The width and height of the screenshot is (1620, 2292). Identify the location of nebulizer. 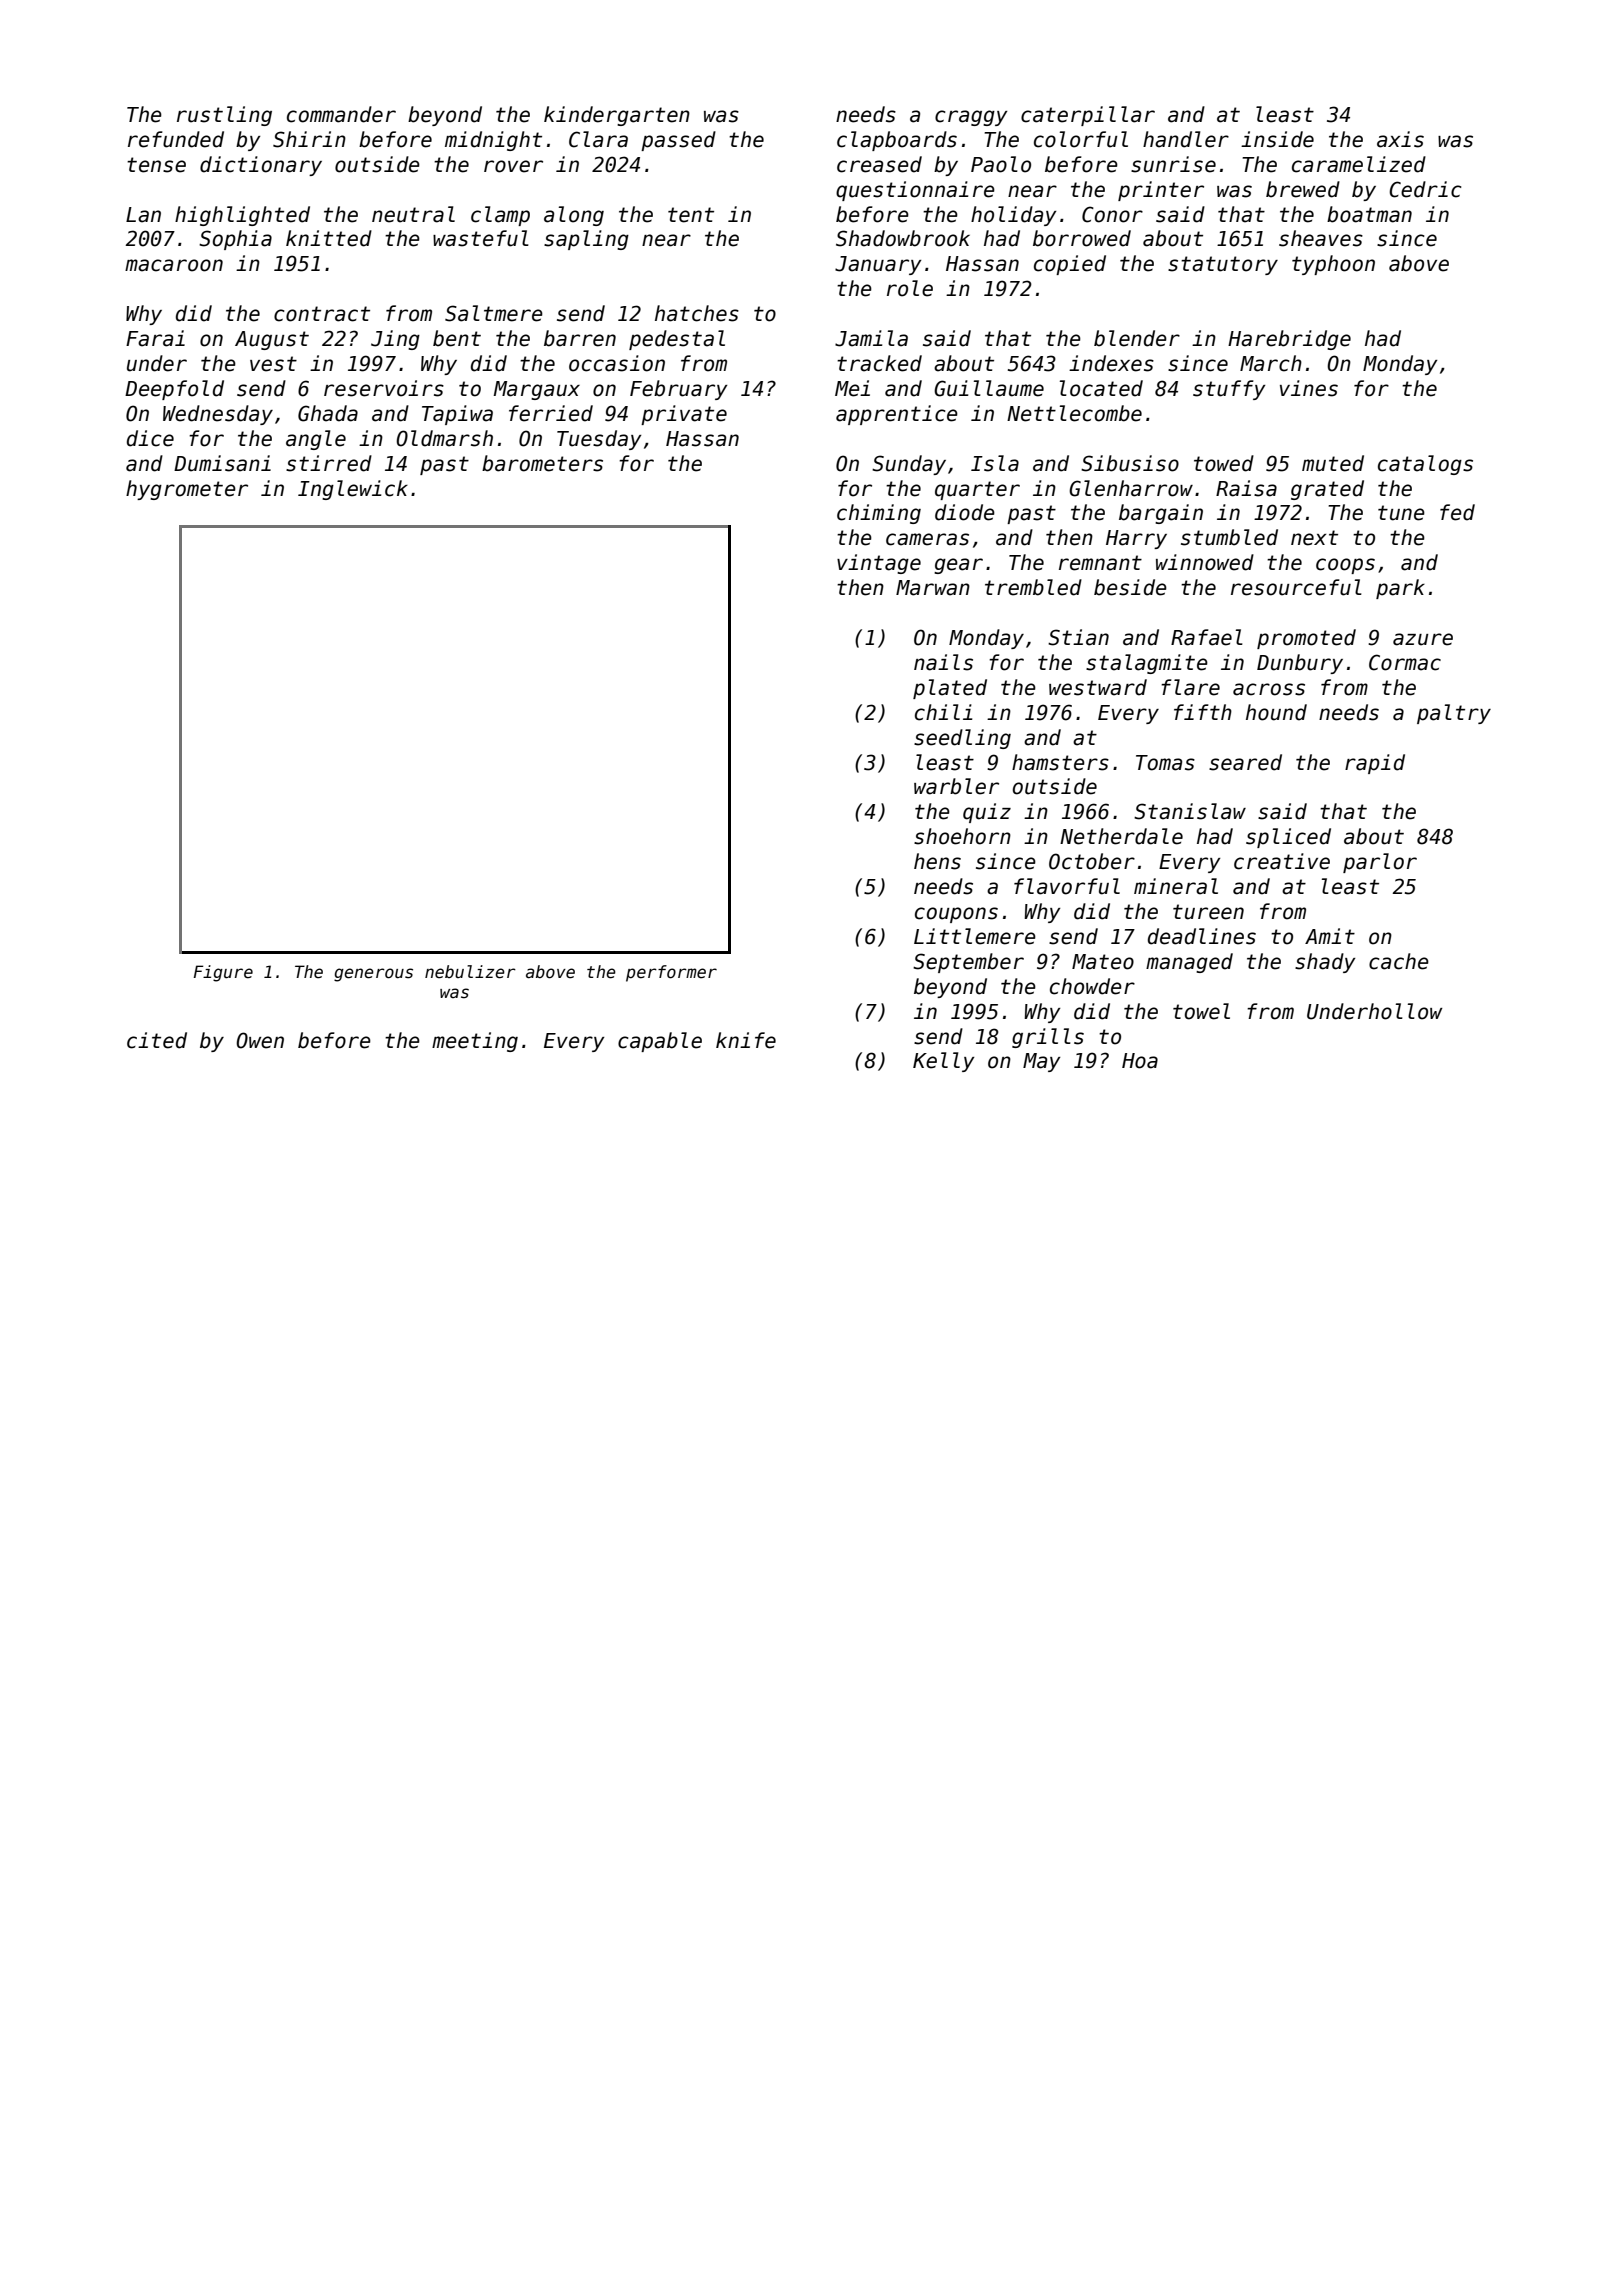
(470, 972).
